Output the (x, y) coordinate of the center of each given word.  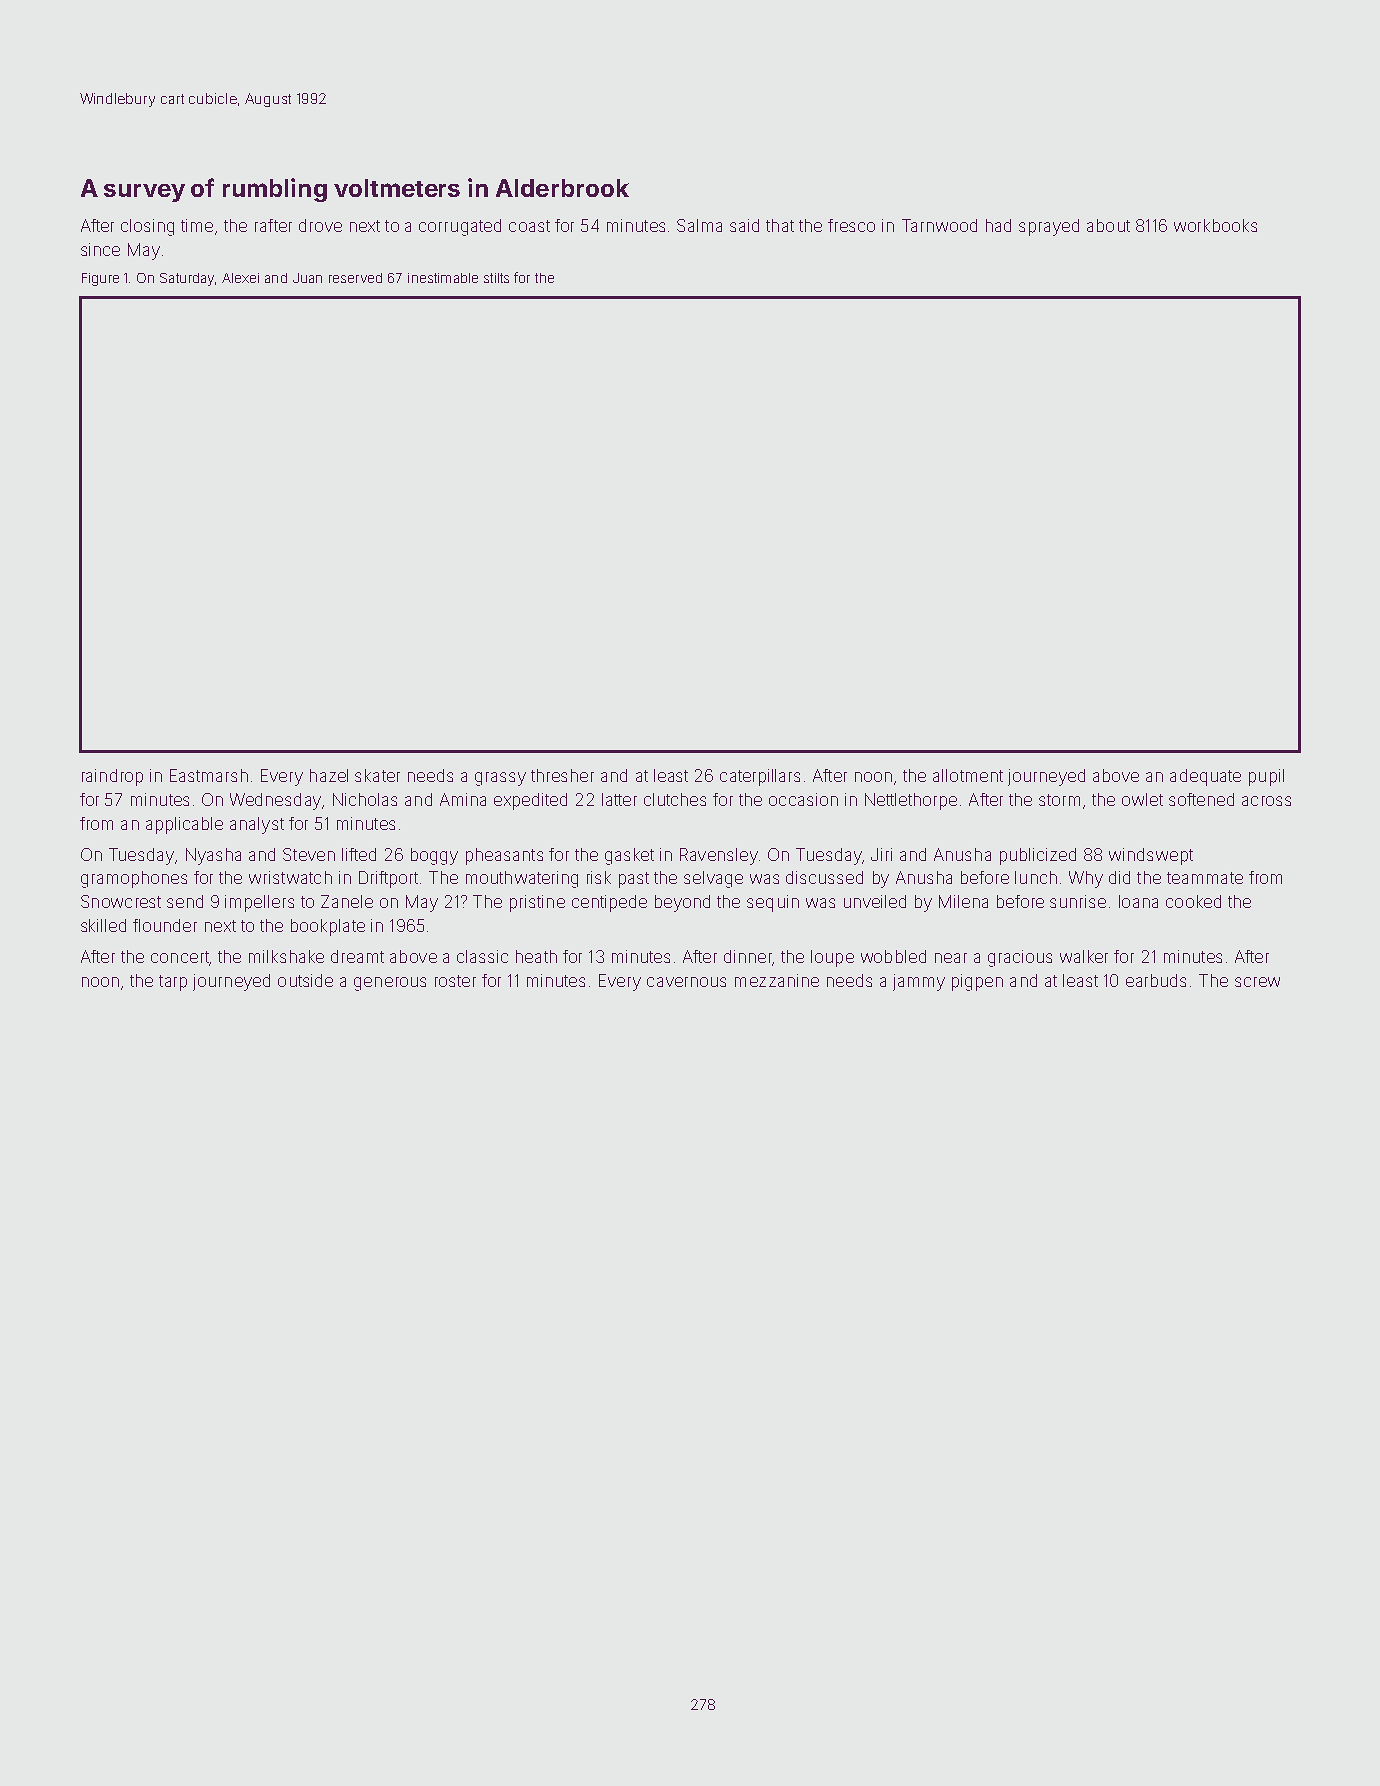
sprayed (1049, 227)
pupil (1266, 777)
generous (390, 984)
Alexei (240, 278)
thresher (562, 775)
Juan (307, 278)
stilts (496, 278)
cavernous (686, 982)
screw (1257, 982)
